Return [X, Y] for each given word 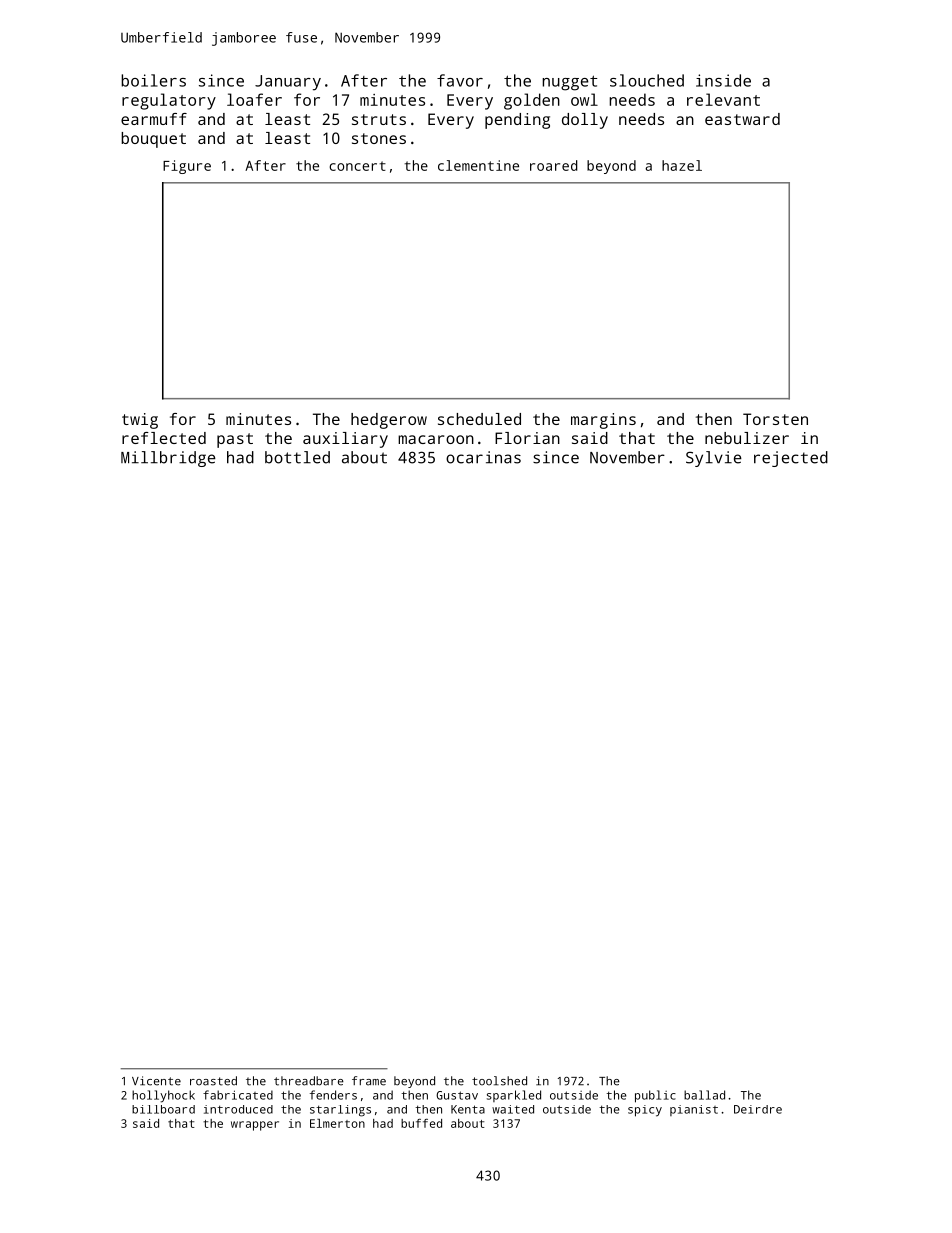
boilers [153, 80]
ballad [704, 1095]
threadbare [309, 1081]
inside [723, 80]
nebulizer [747, 438]
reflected [164, 438]
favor [460, 80]
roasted [213, 1081]
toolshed [499, 1081]
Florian [527, 438]
